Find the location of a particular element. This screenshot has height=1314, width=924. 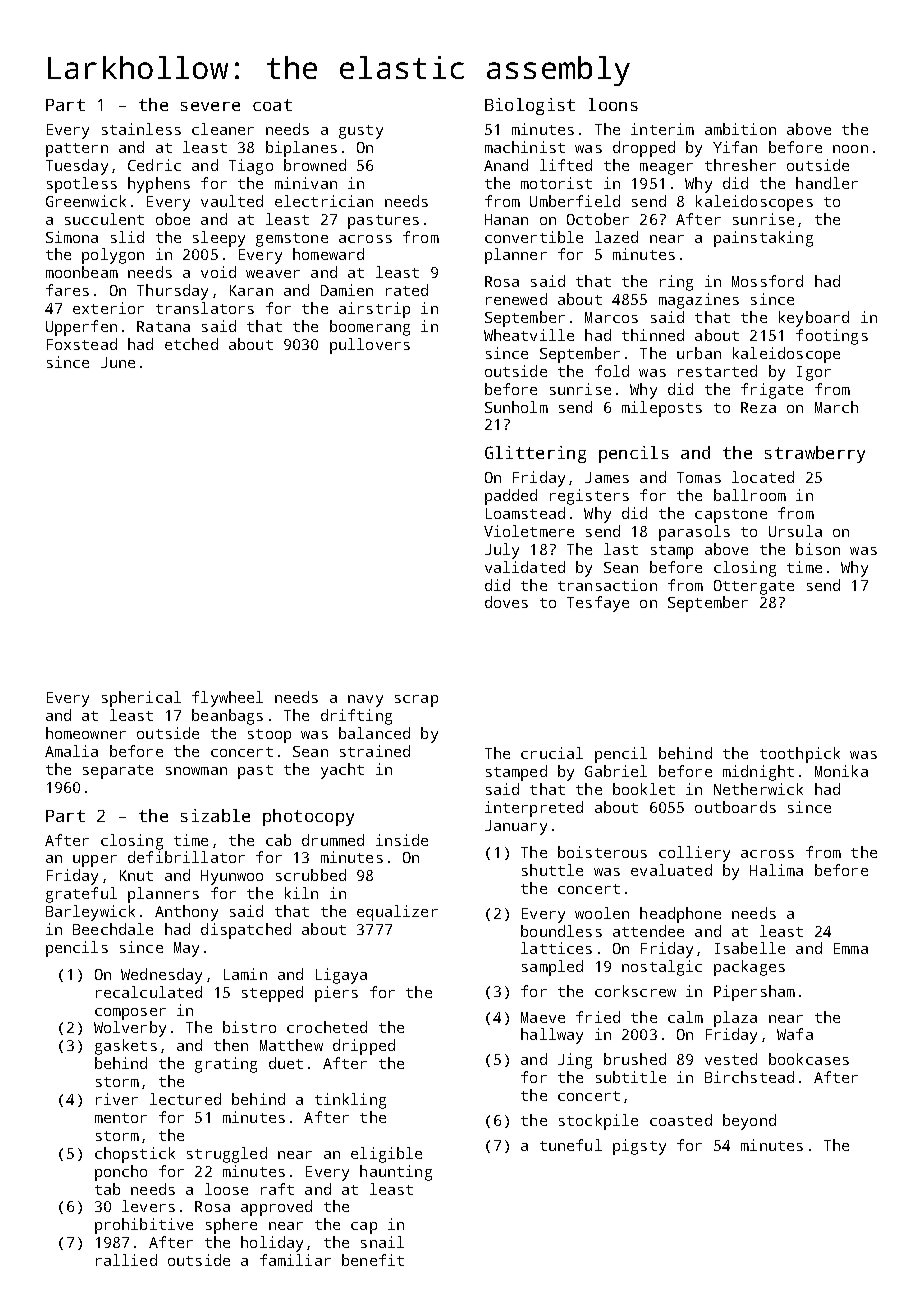

exterior is located at coordinates (108, 308).
